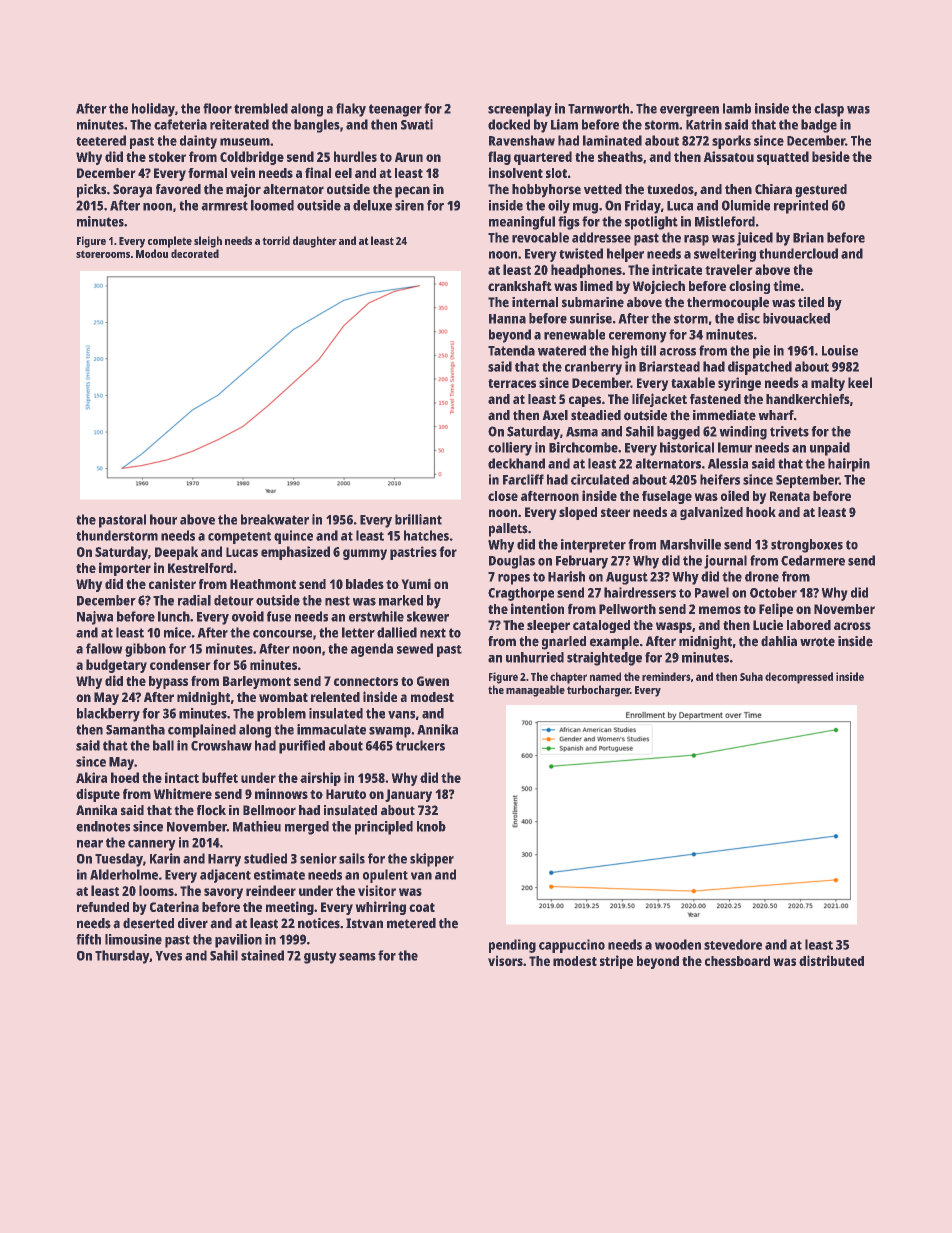  I want to click on detour, so click(234, 600).
